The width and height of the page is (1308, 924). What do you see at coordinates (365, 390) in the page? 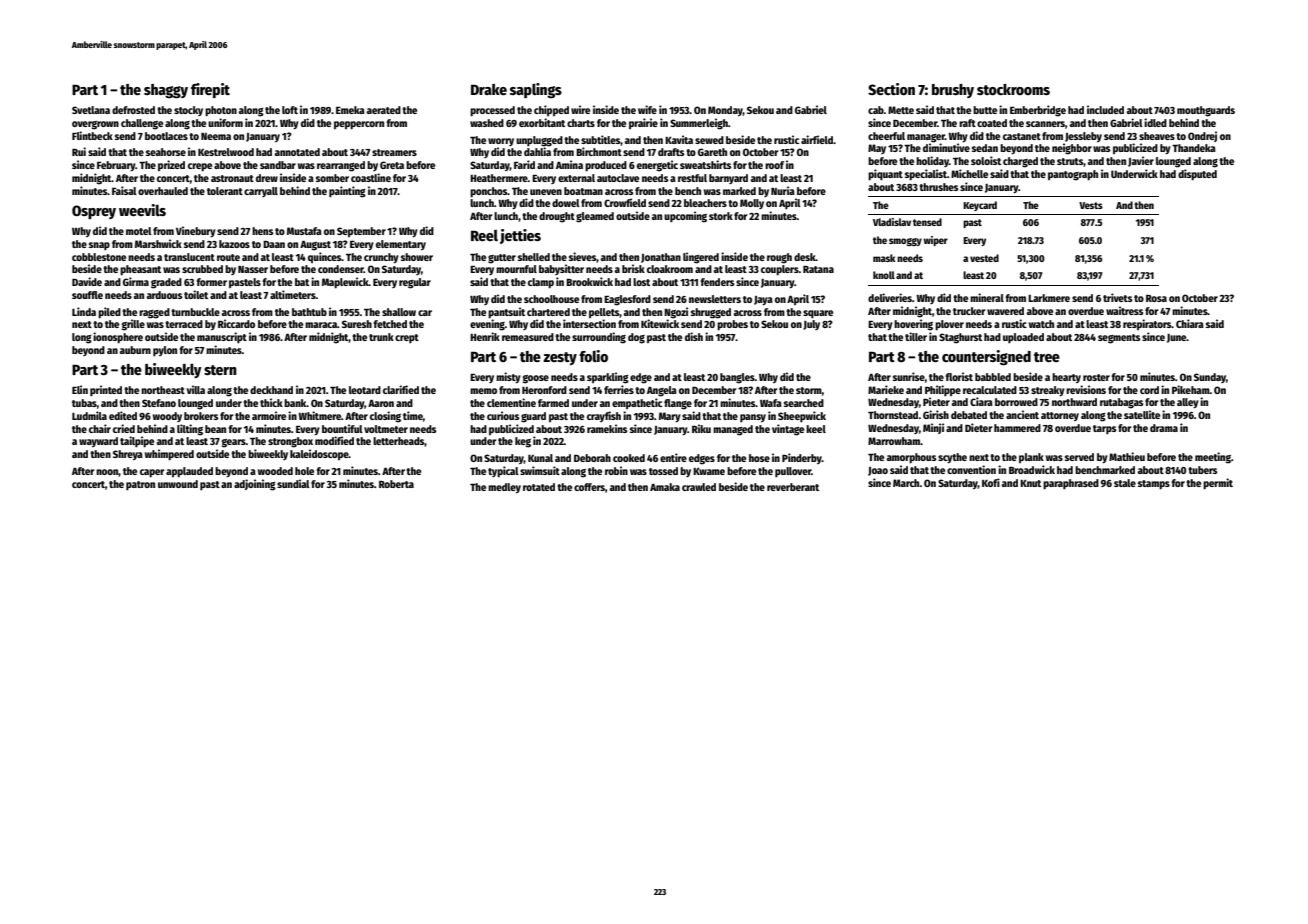
I see `leotard` at bounding box center [365, 390].
